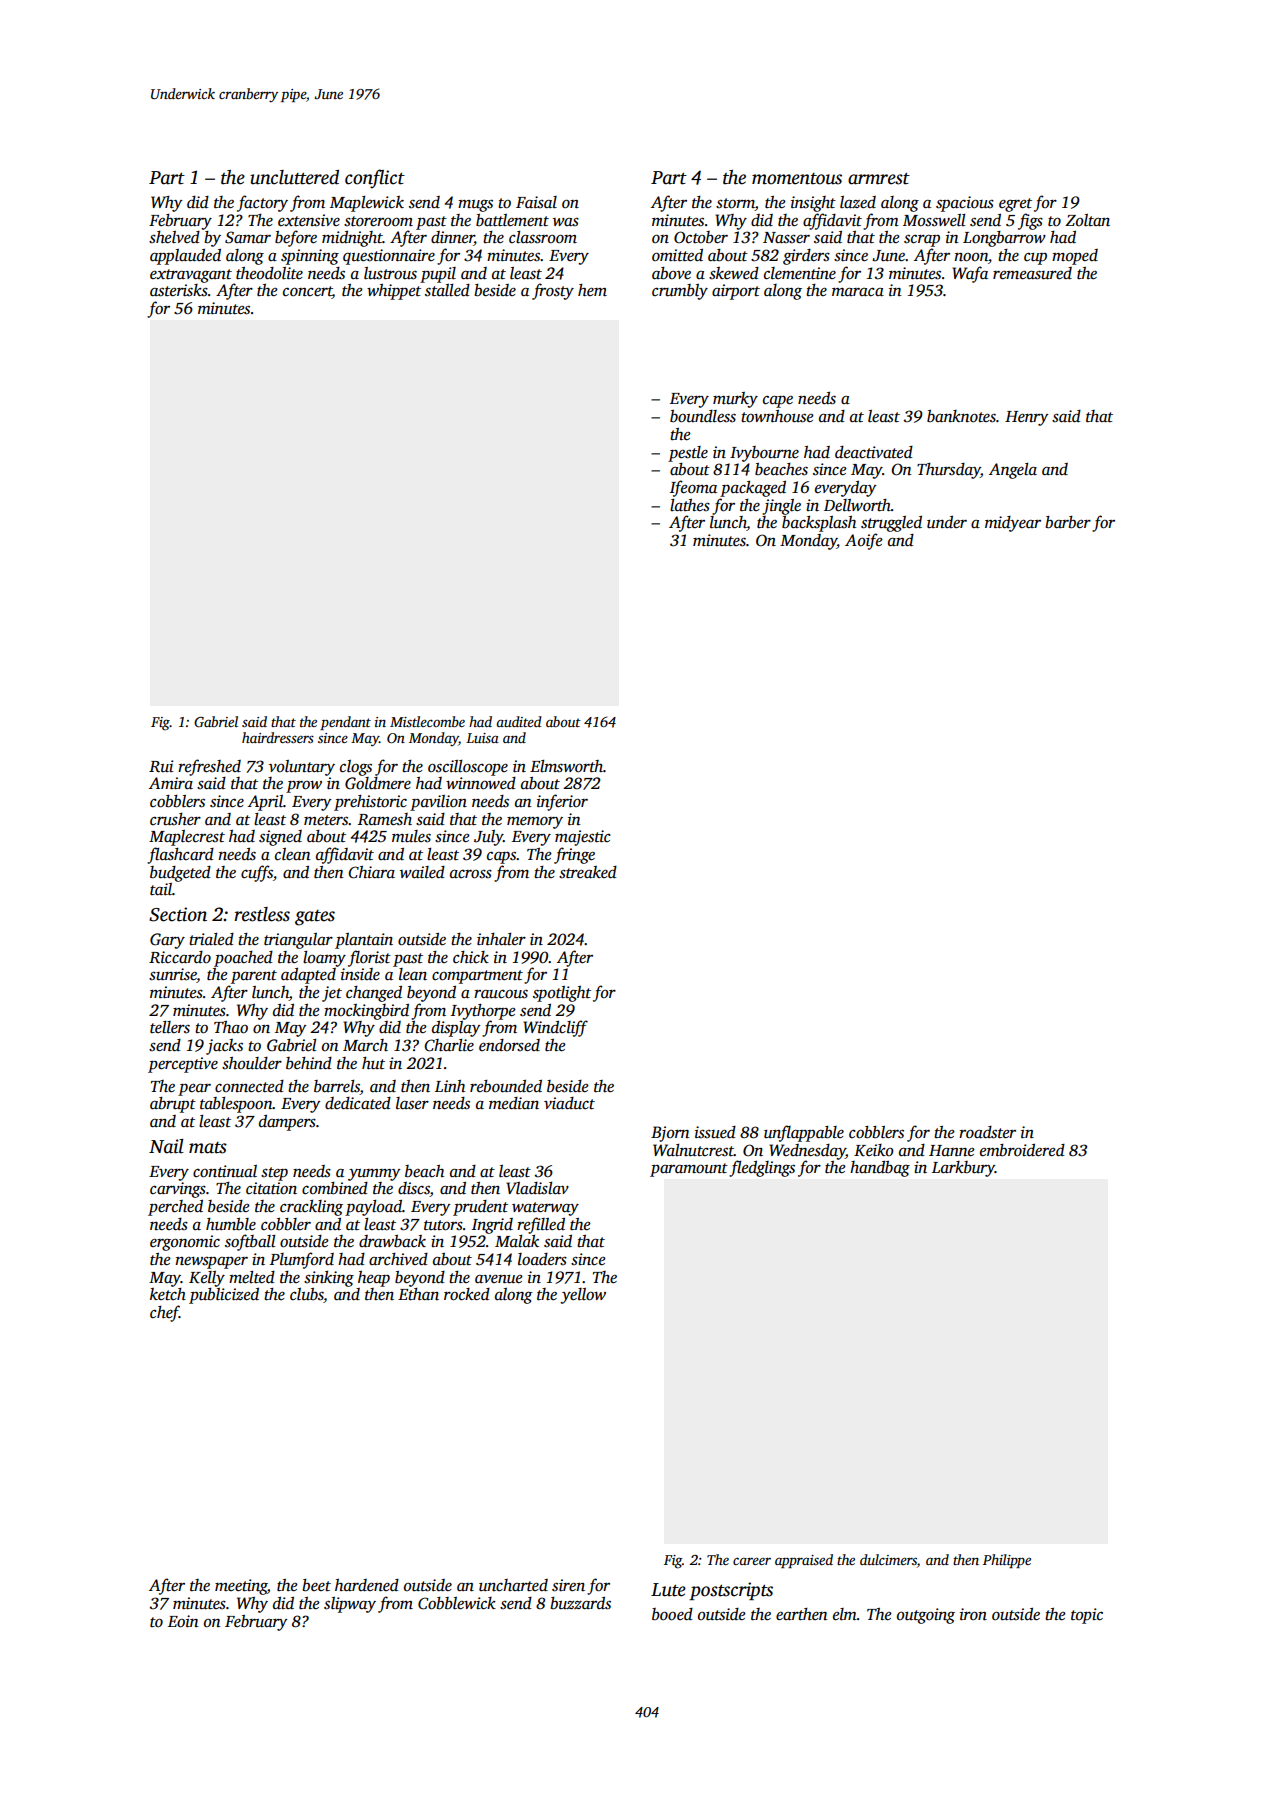  Describe the element at coordinates (224, 1296) in the image. I see `publicized` at that location.
